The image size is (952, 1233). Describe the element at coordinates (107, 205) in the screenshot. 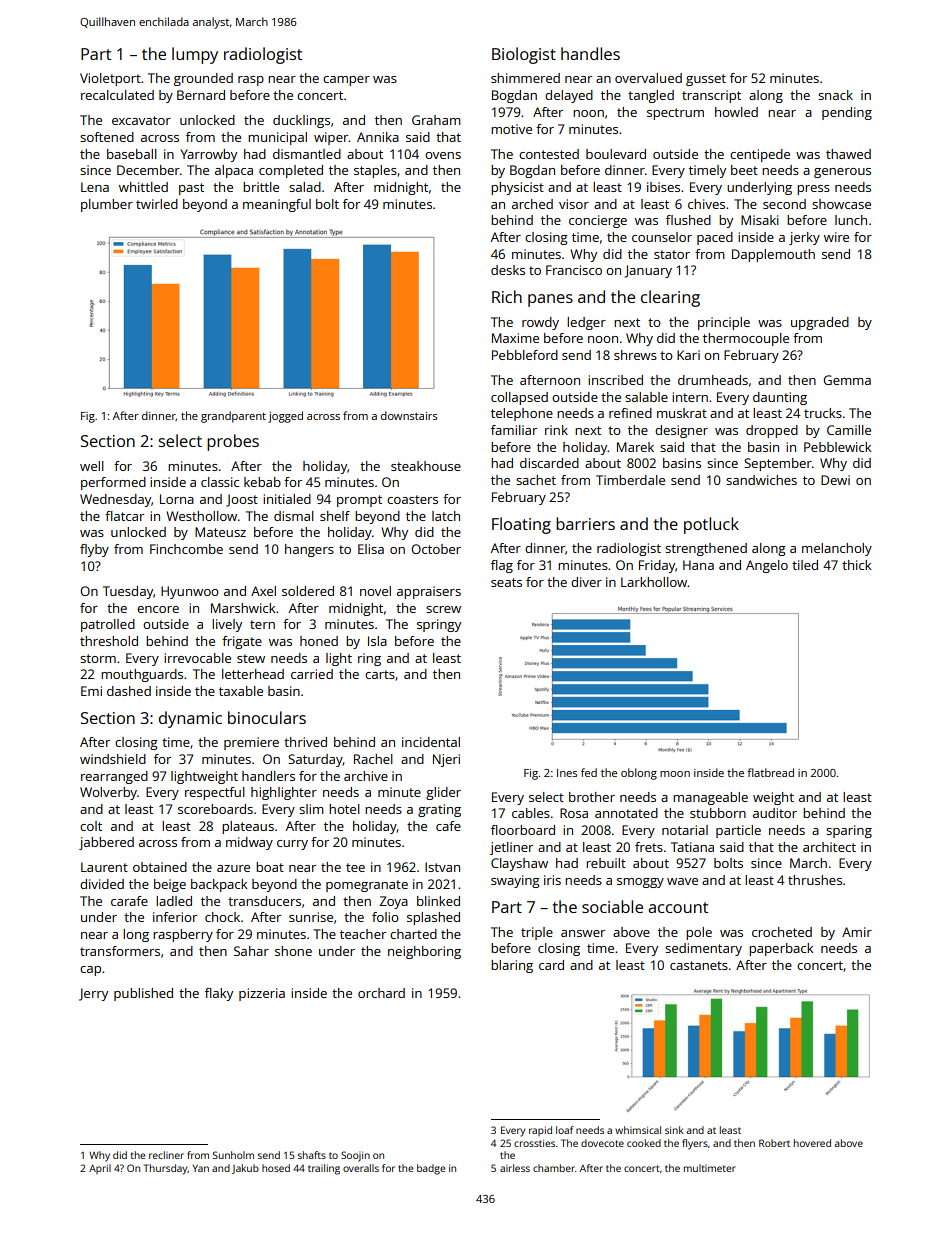

I see `plumber` at that location.
